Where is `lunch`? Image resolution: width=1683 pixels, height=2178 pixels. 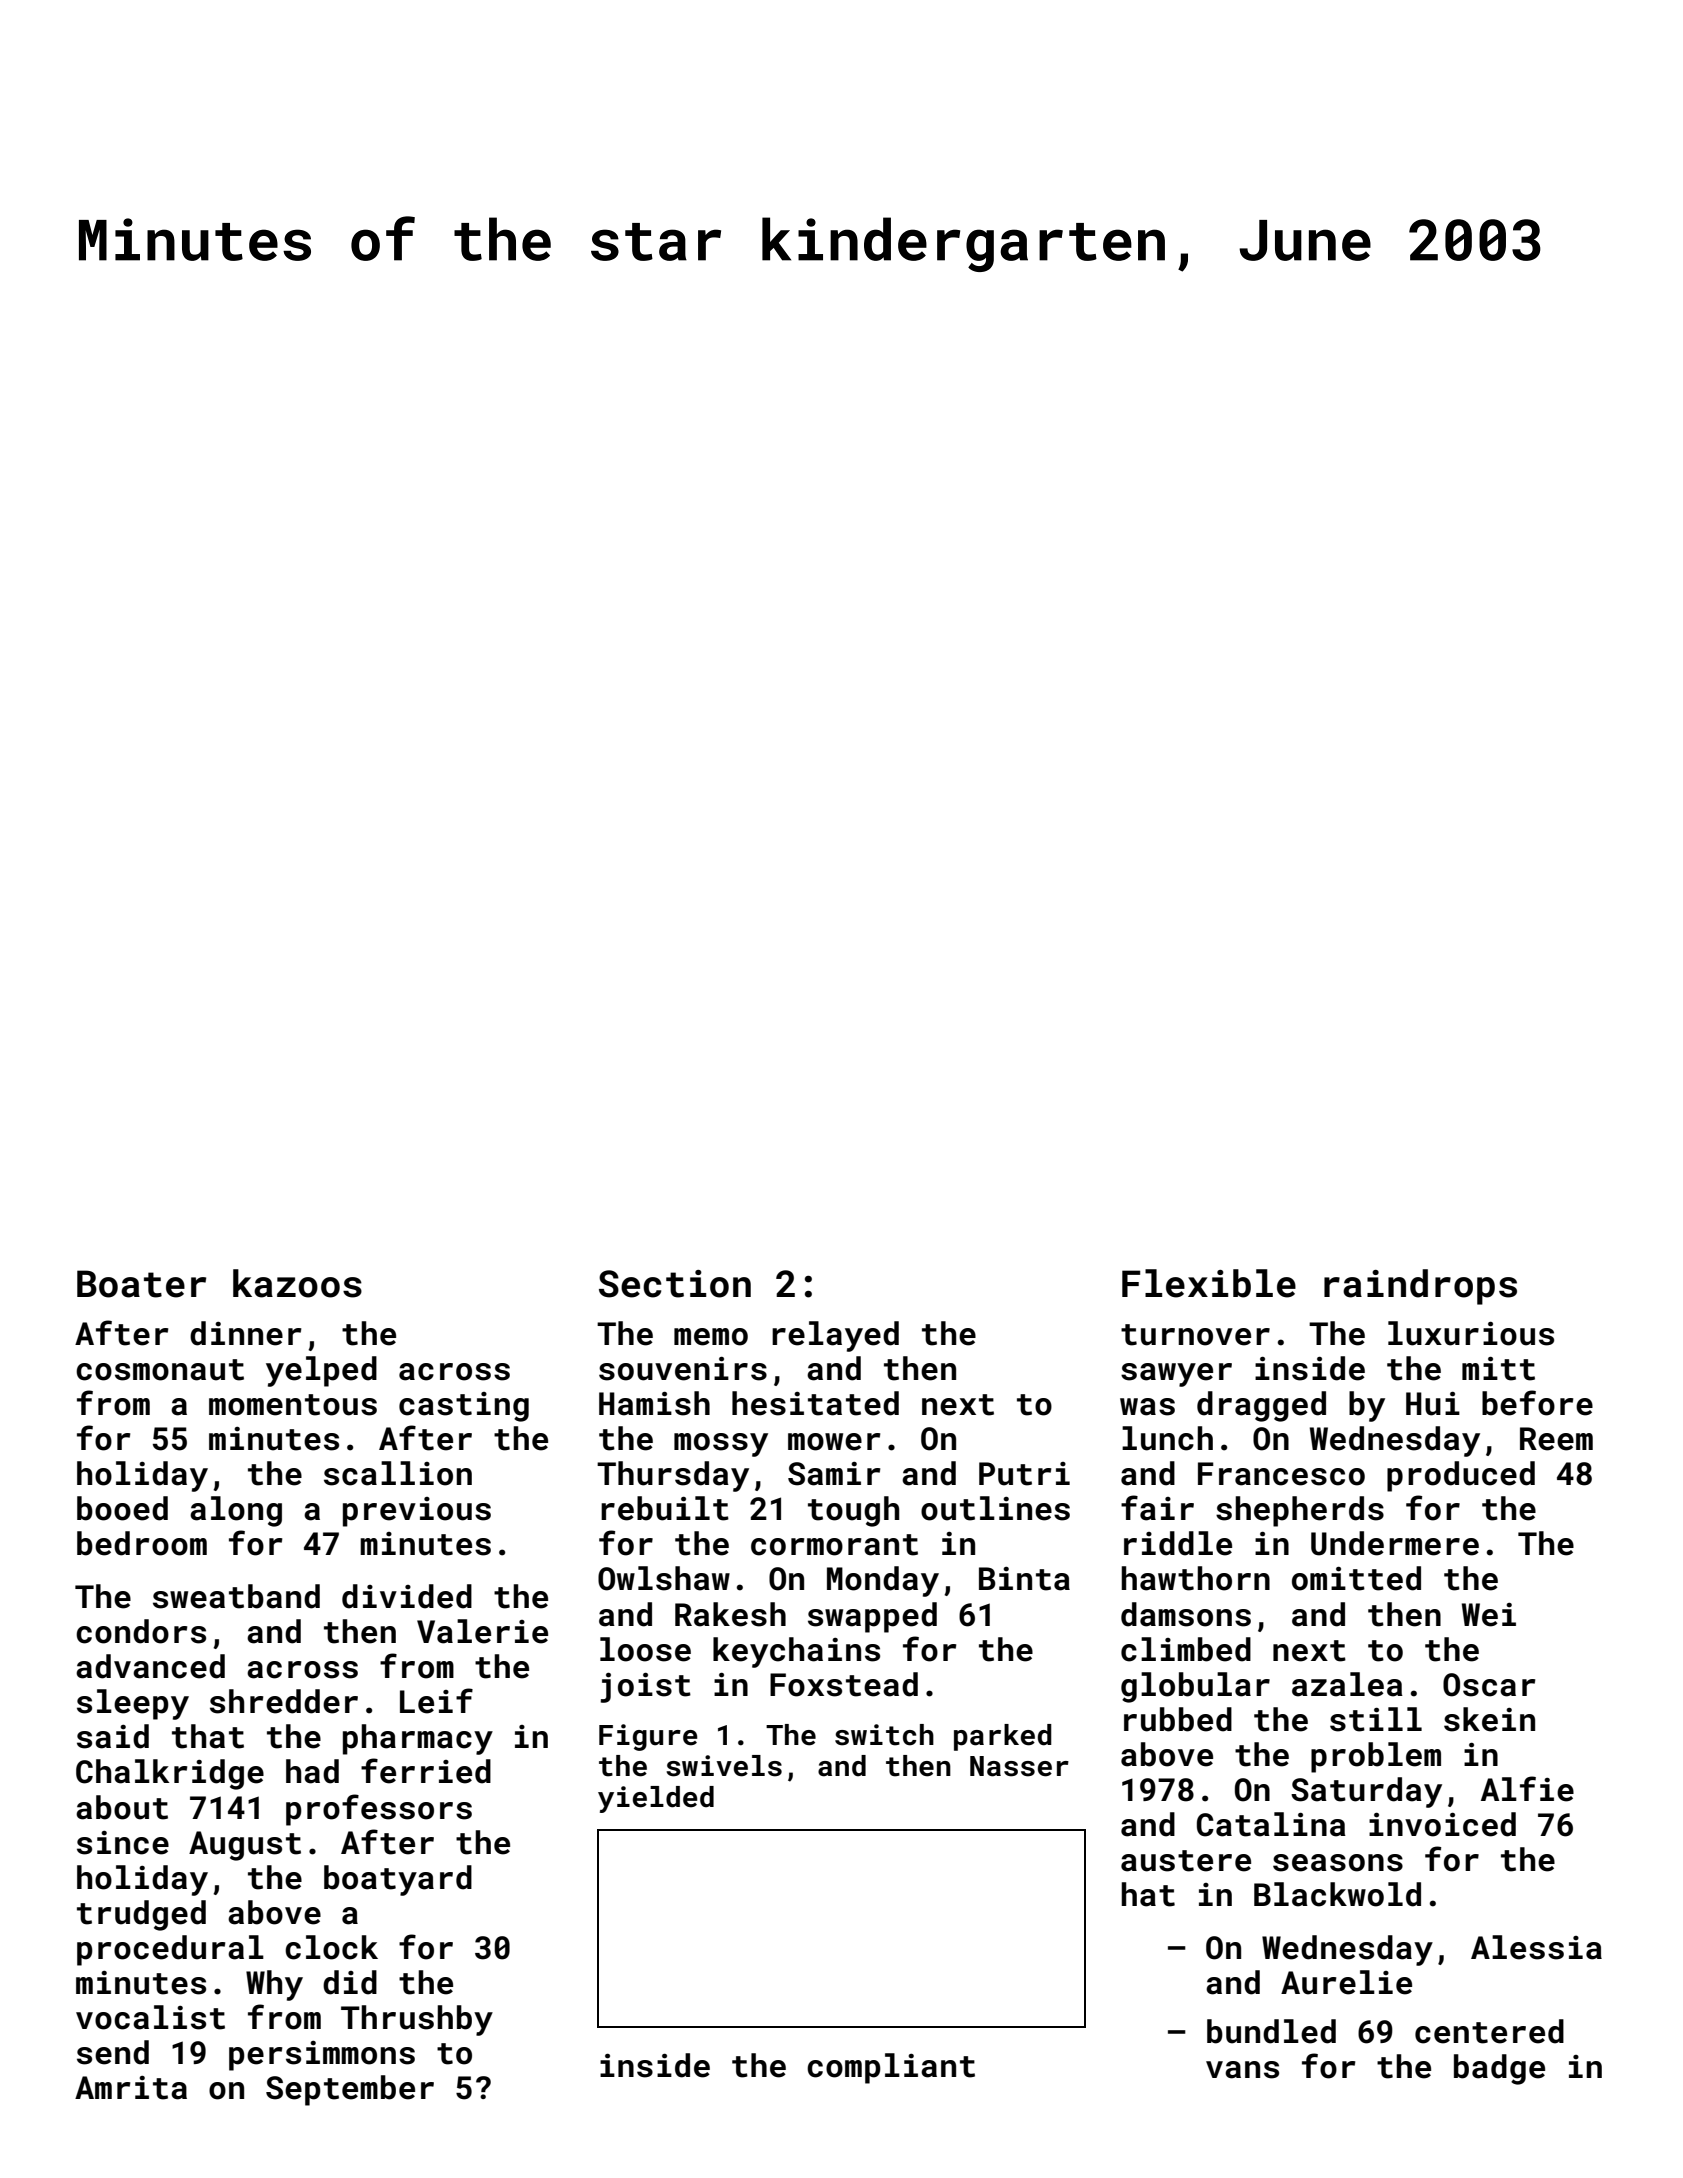
lunch is located at coordinates (1167, 1438).
